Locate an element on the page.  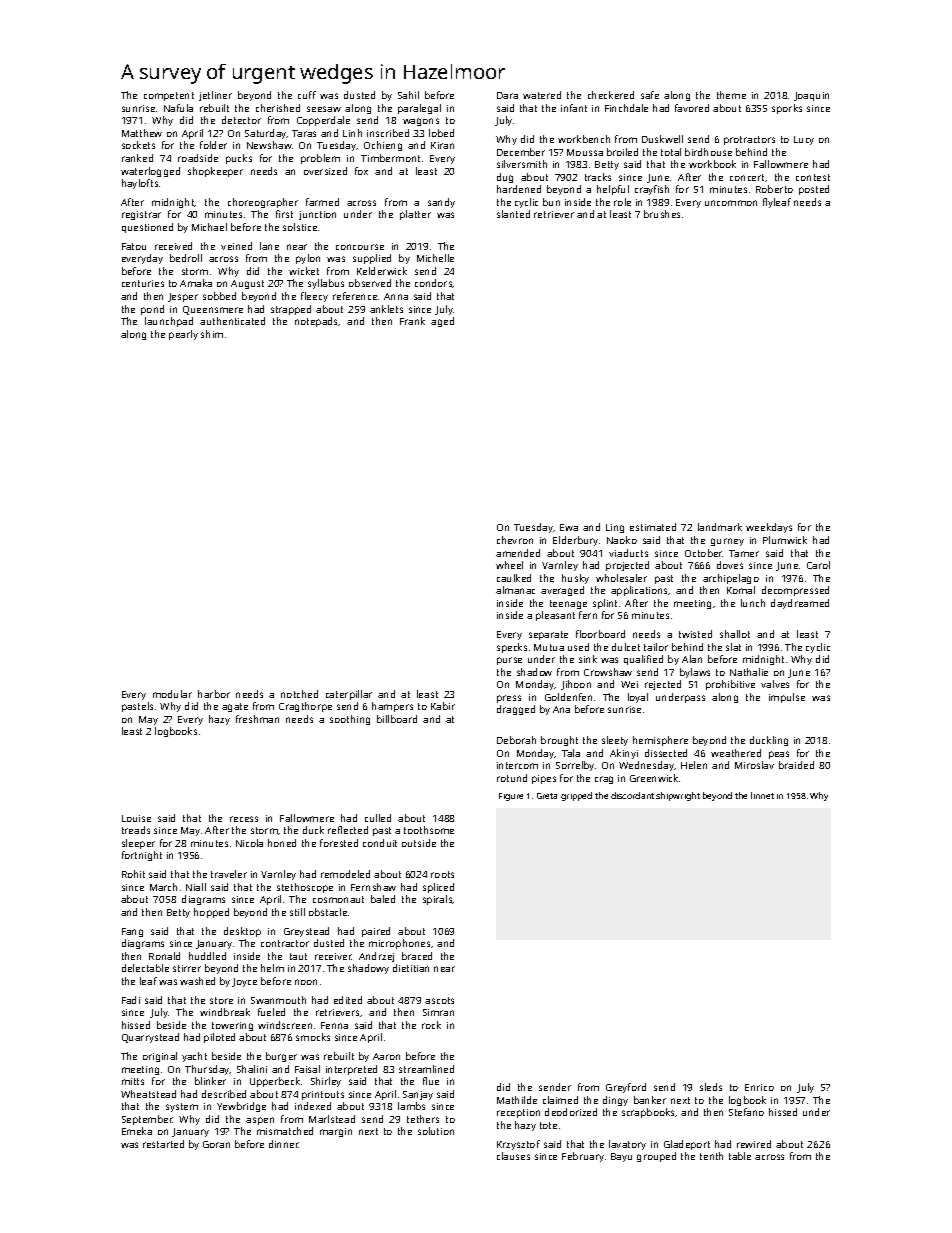
landmark is located at coordinates (720, 527).
